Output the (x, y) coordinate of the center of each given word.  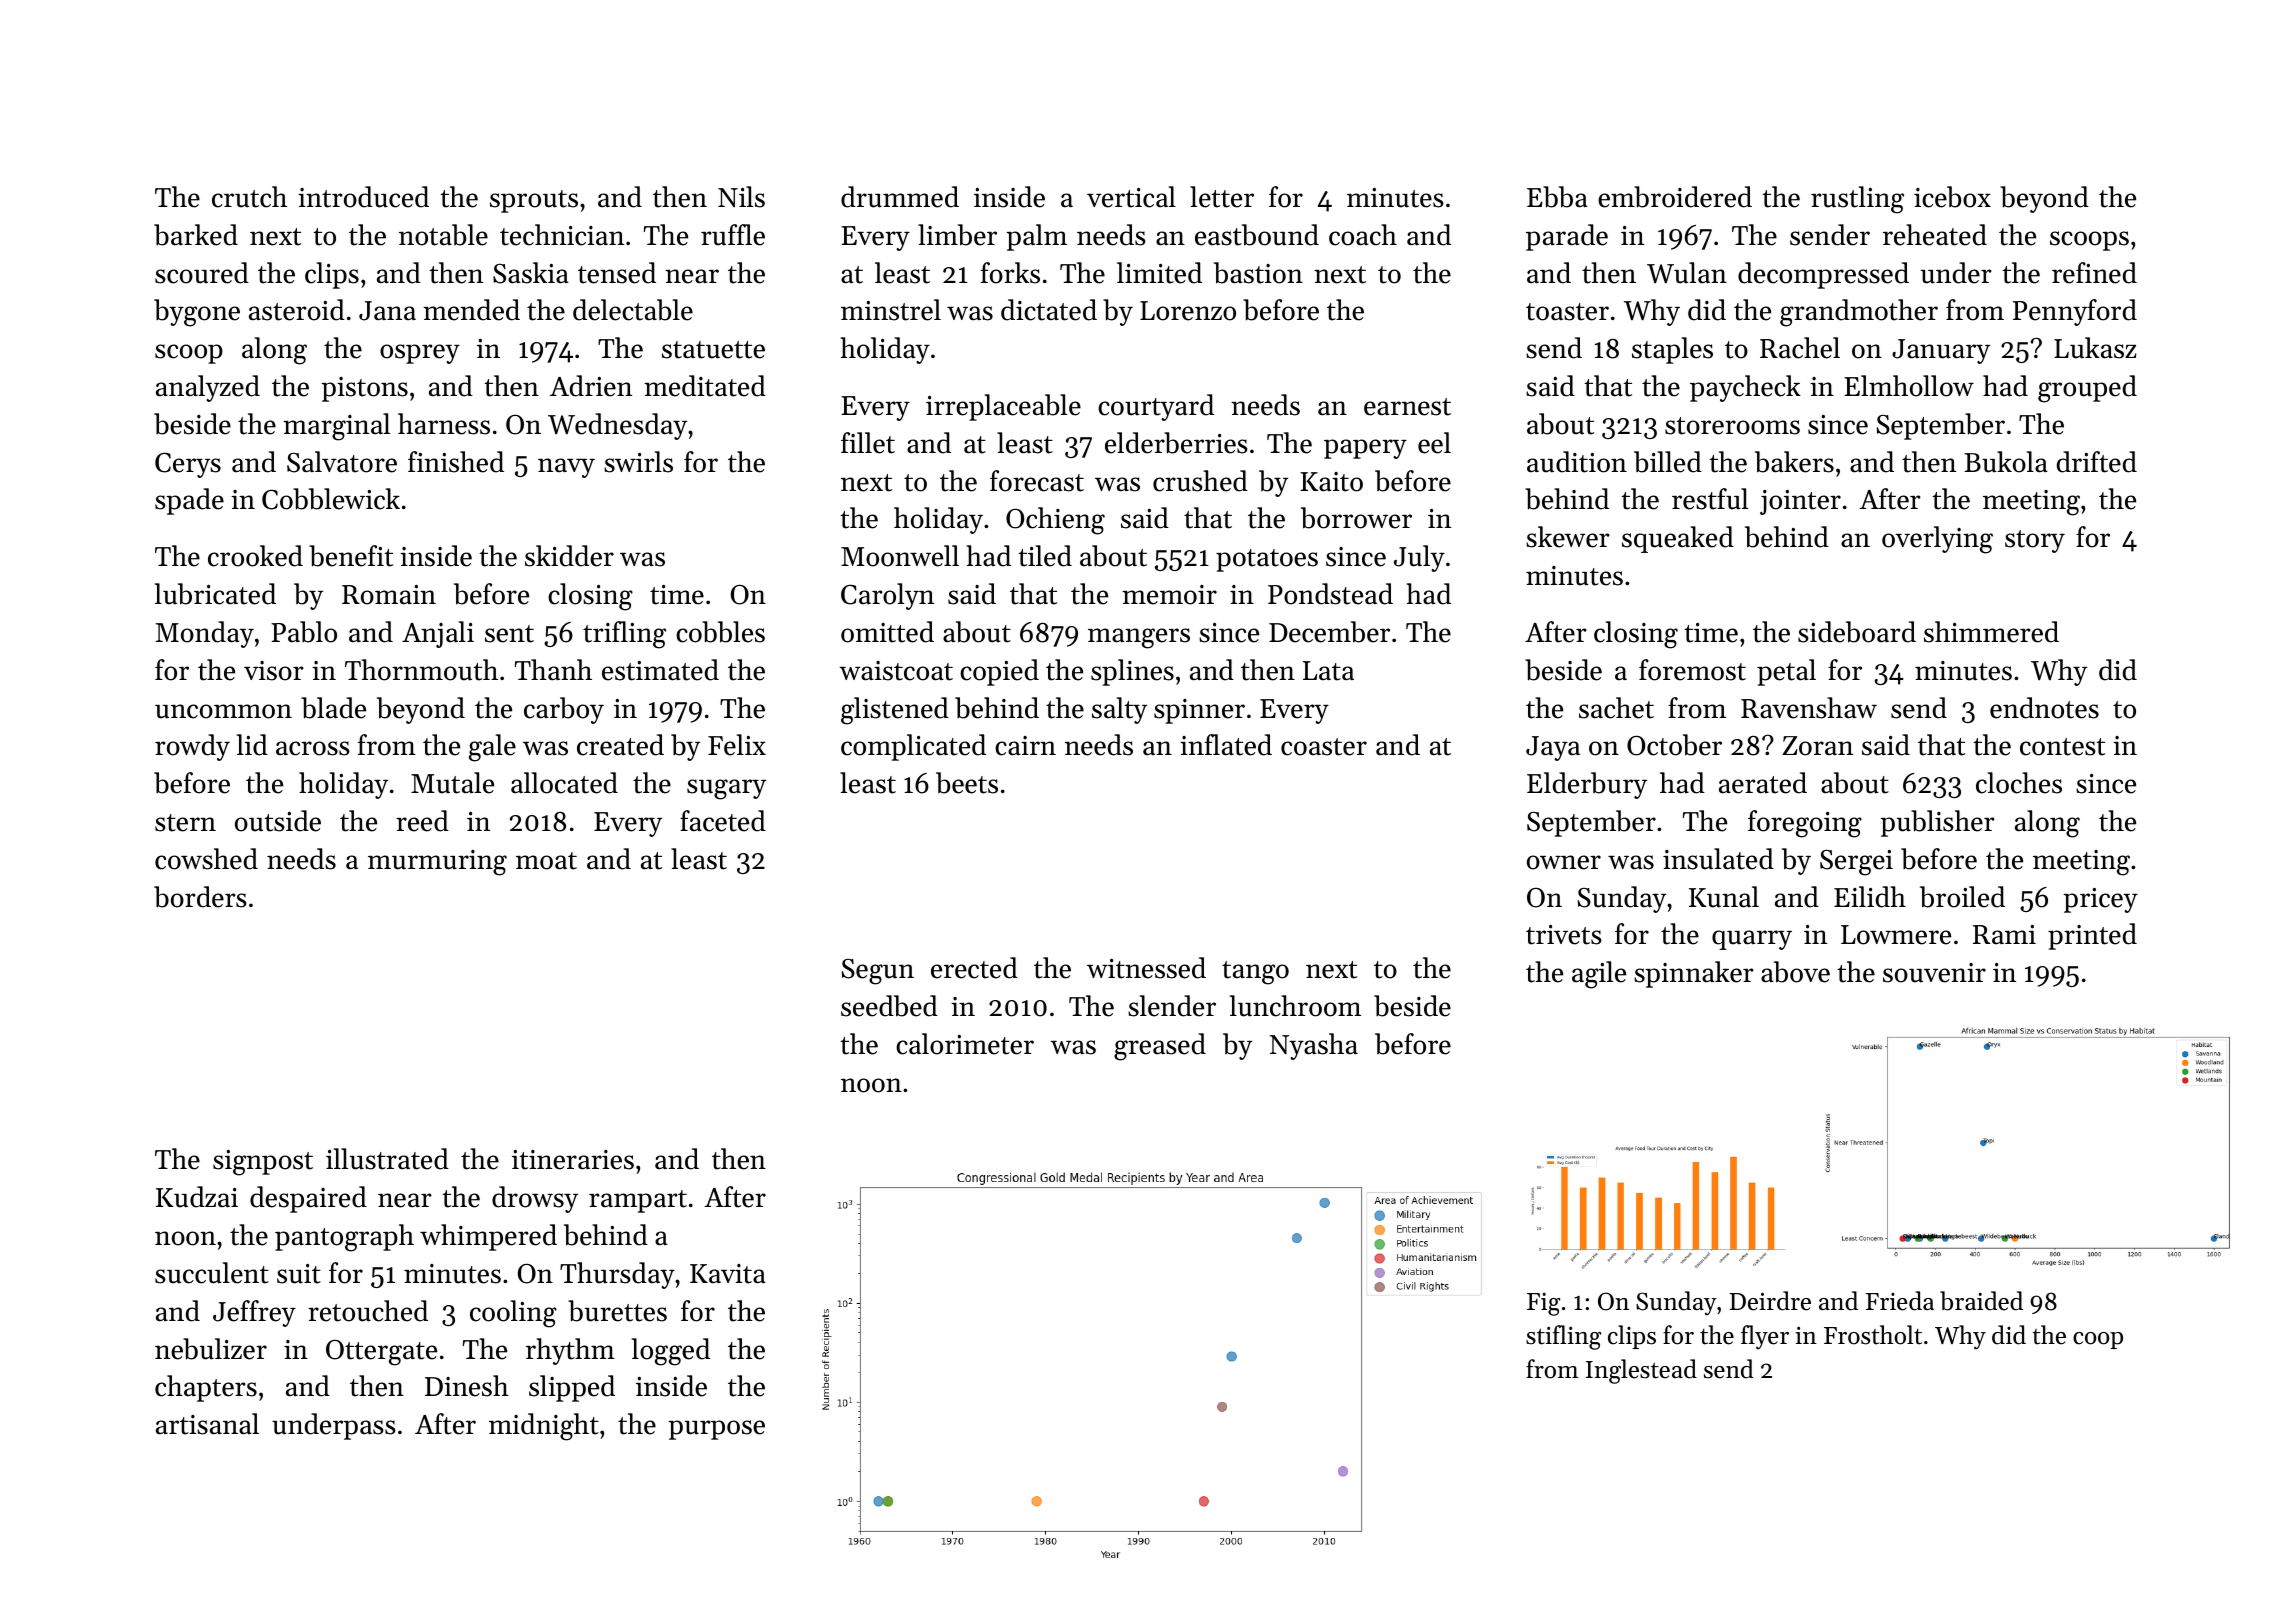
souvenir (1934, 973)
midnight (544, 1427)
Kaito (1331, 482)
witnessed (1146, 968)
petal (1786, 672)
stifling (1564, 1337)
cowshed (206, 859)
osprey (420, 354)
